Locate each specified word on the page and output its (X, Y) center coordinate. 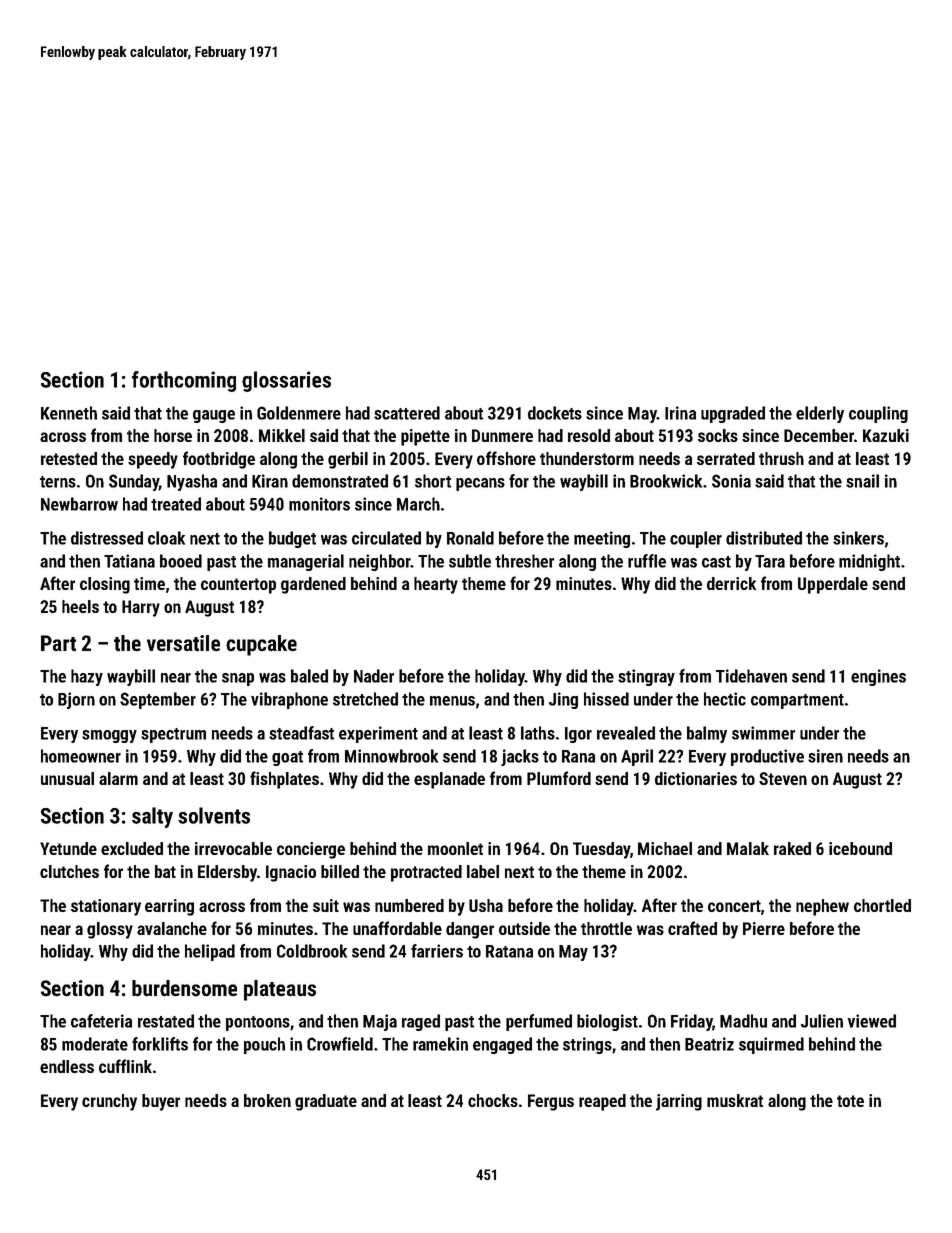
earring (169, 907)
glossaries (286, 381)
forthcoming (184, 381)
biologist (607, 1022)
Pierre (764, 928)
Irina (680, 413)
